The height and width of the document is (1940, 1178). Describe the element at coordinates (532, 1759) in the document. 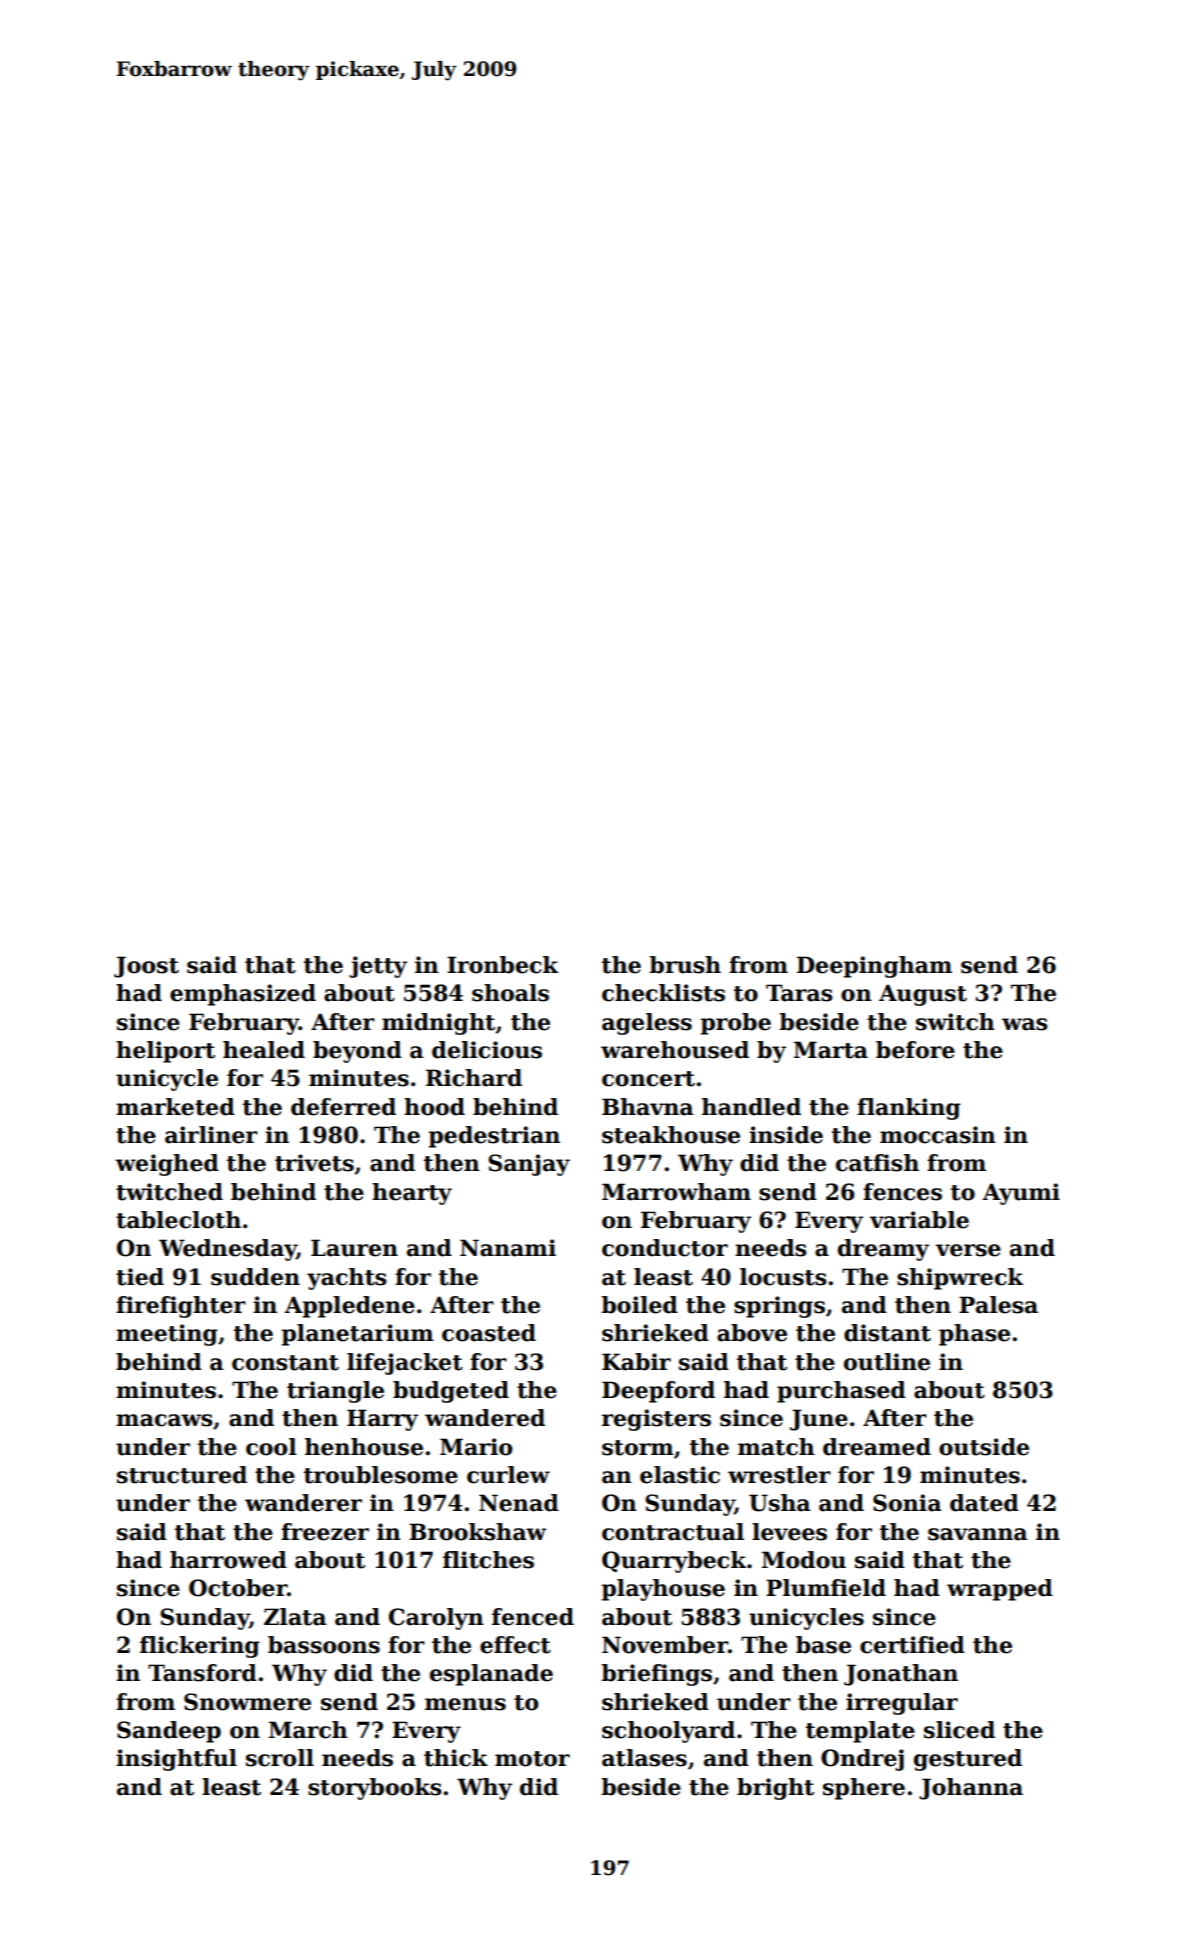

I see `motor` at that location.
